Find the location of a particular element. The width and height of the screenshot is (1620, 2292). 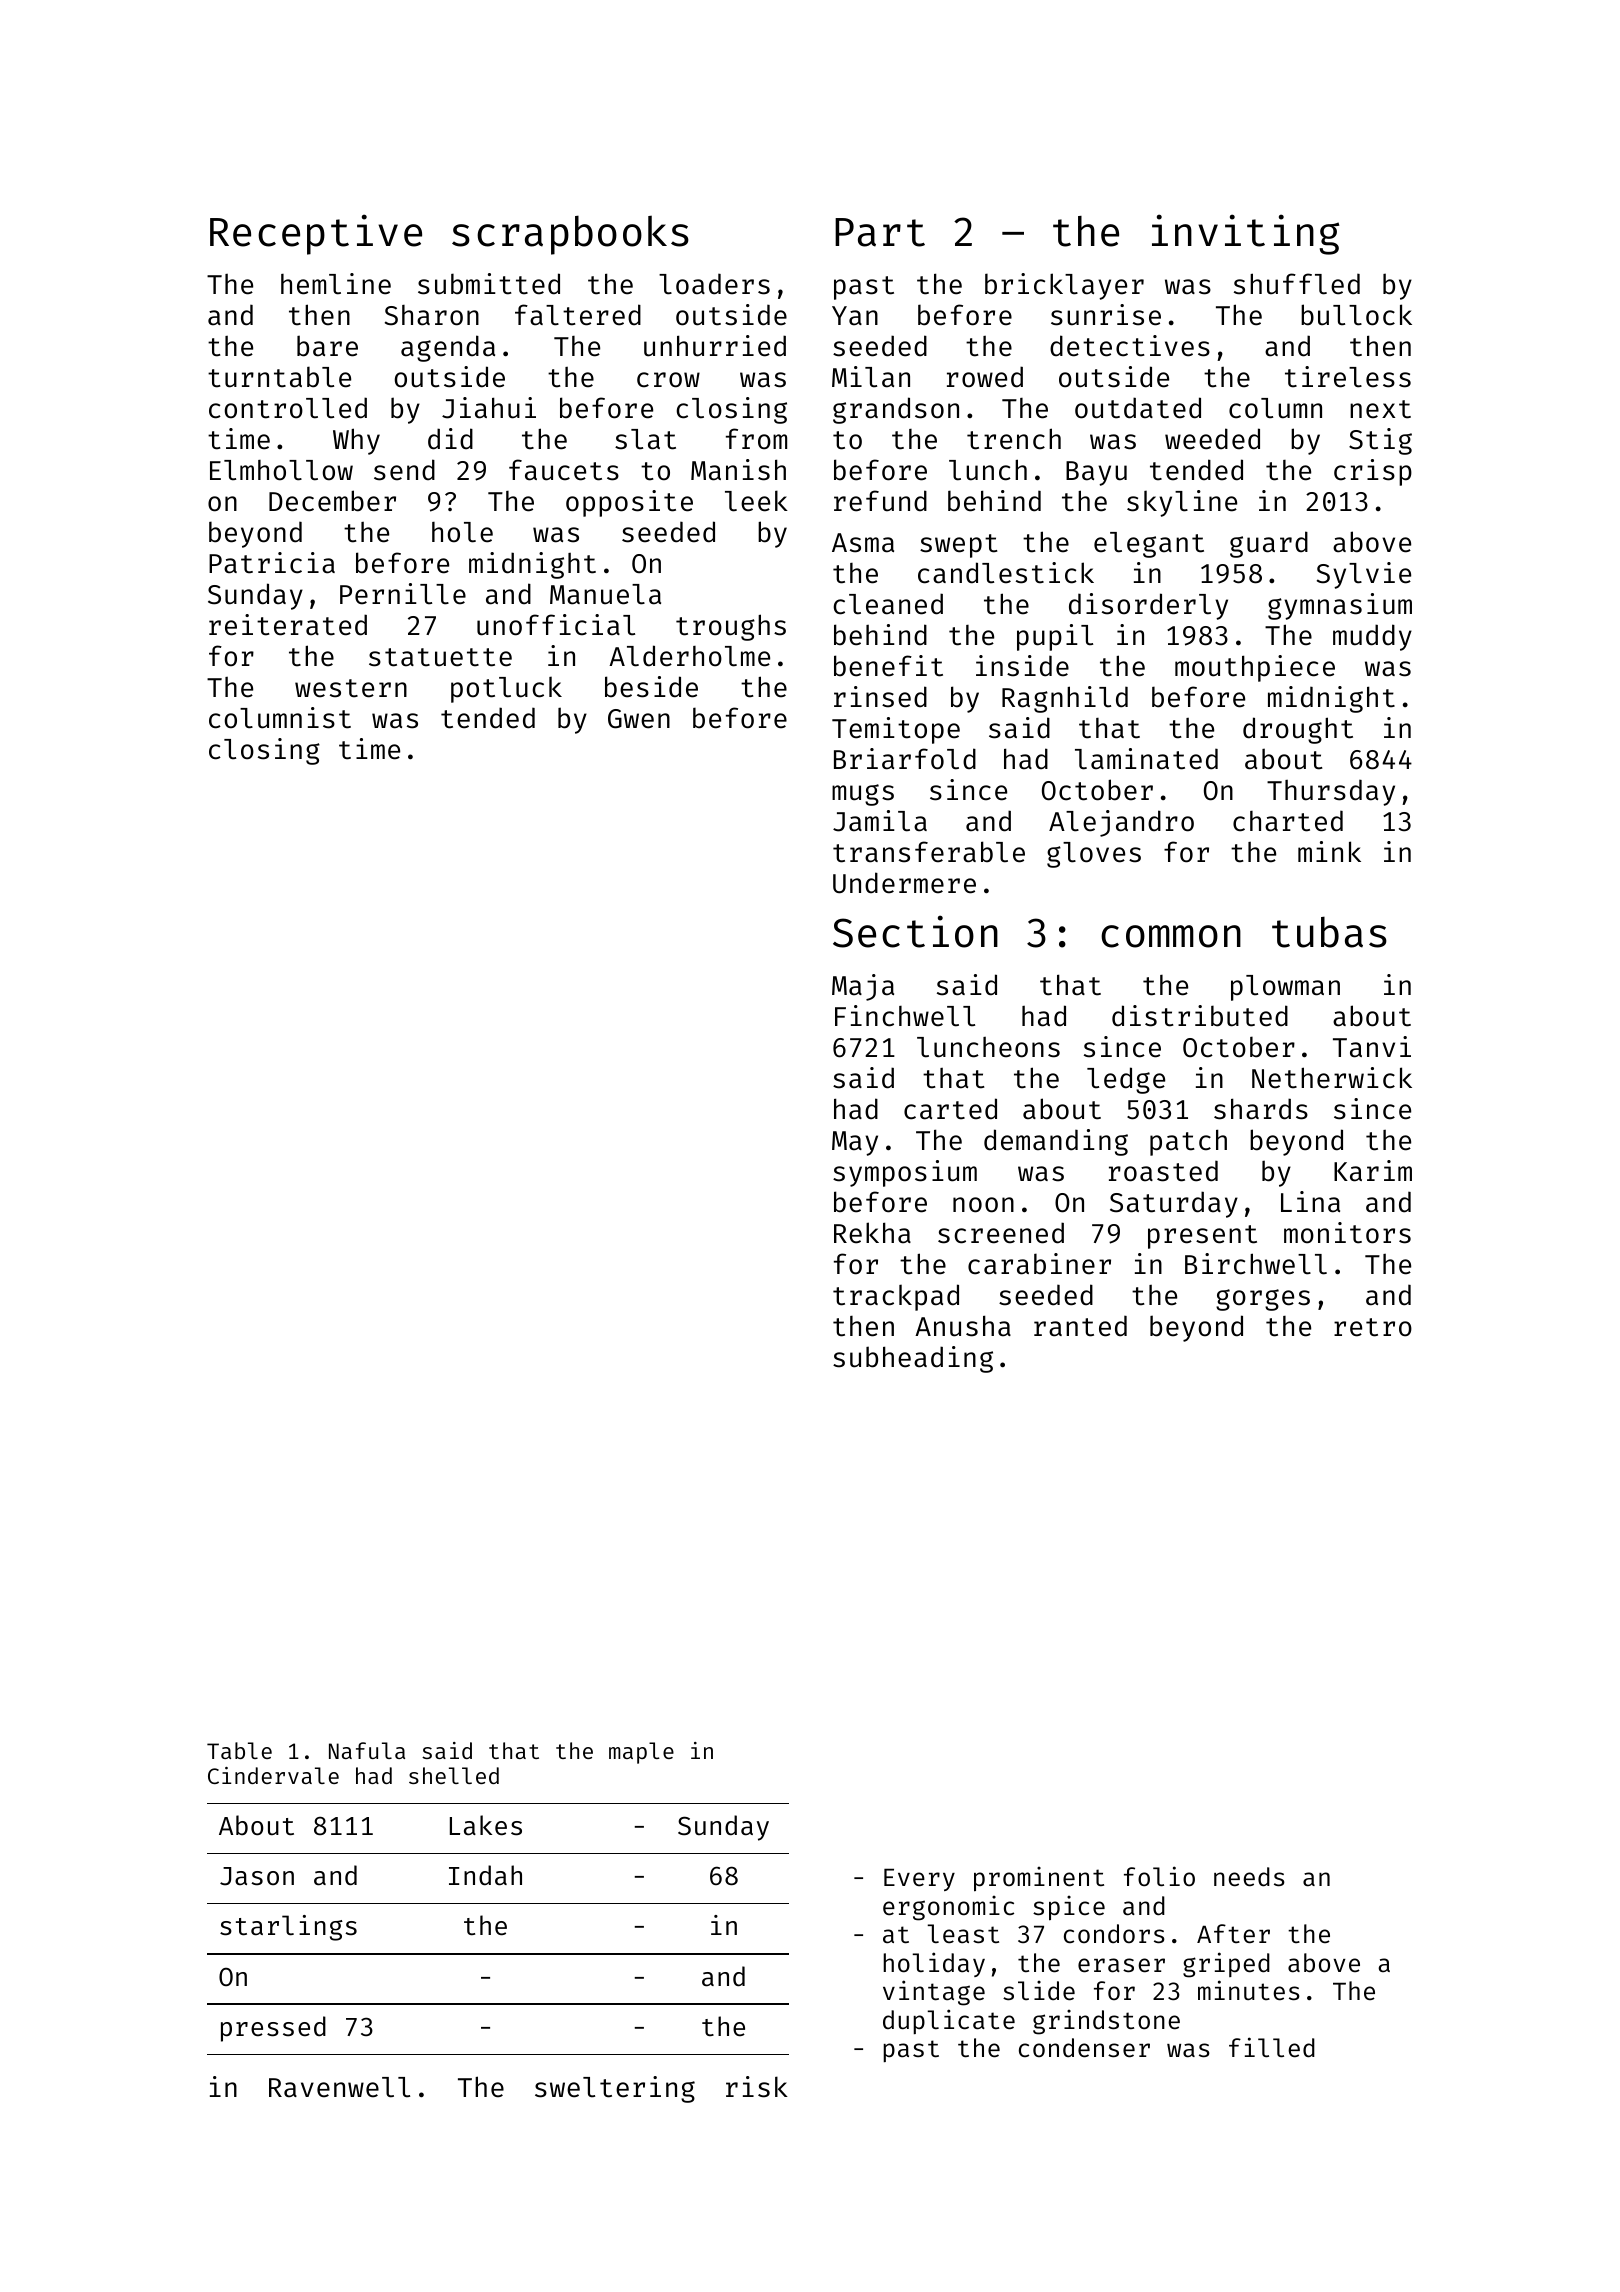

Every is located at coordinates (919, 1879).
